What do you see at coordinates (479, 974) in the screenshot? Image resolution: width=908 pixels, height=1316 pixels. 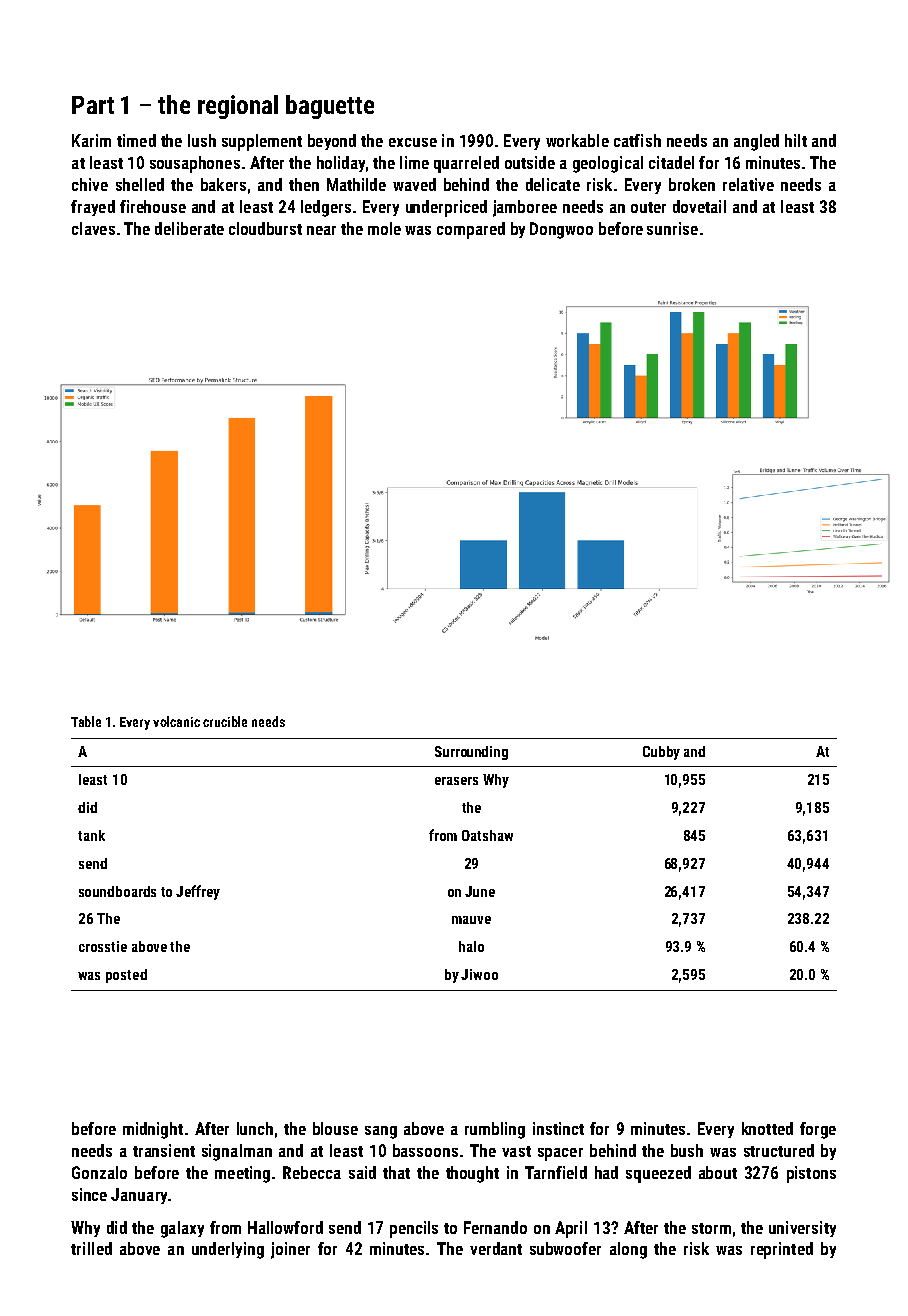 I see `Jiwoo` at bounding box center [479, 974].
